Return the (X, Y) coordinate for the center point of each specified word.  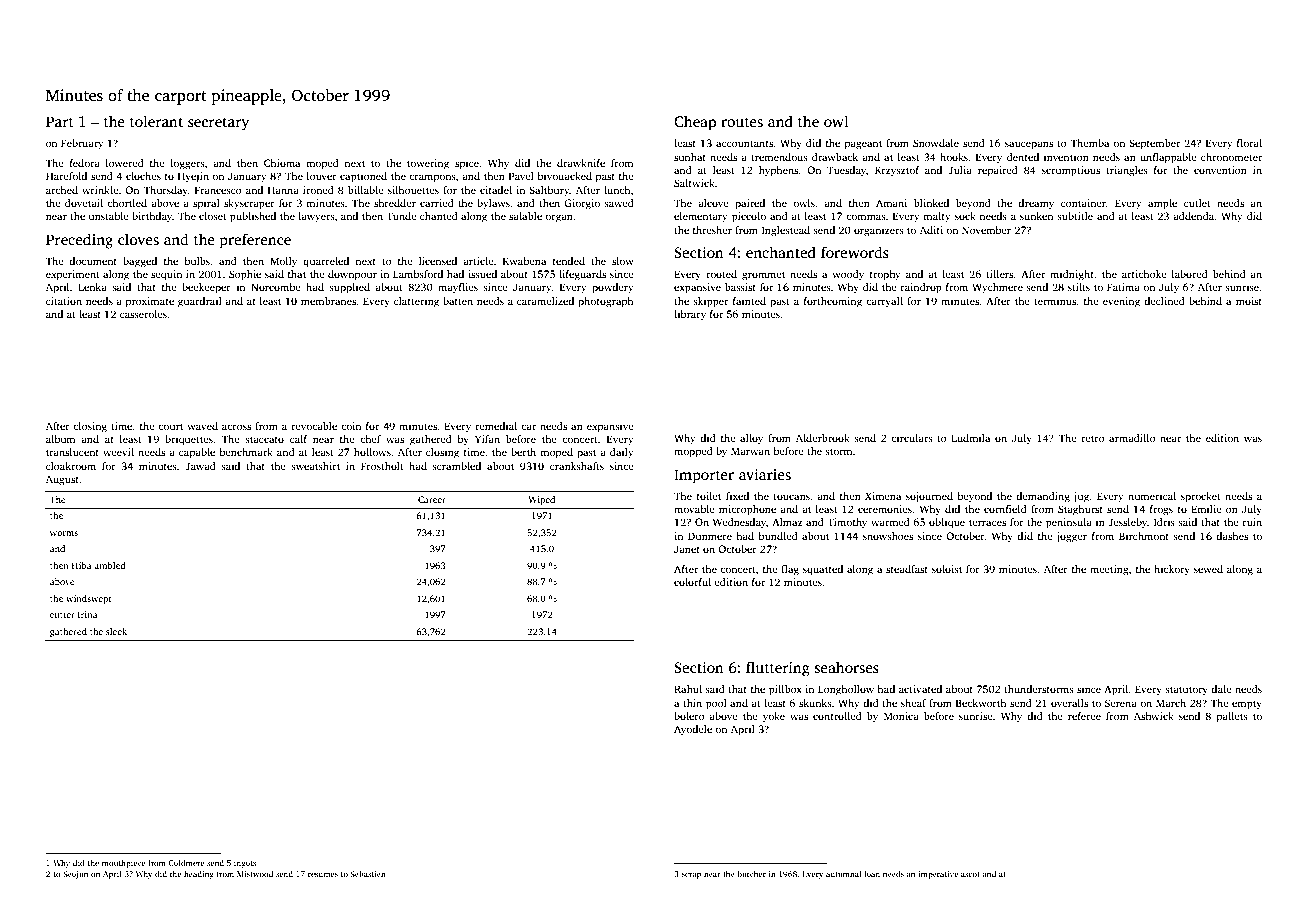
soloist (947, 569)
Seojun (75, 875)
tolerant (156, 121)
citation (64, 301)
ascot (970, 874)
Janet (687, 549)
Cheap (695, 123)
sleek (116, 631)
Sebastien (368, 874)
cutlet (1197, 203)
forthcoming (833, 302)
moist (1249, 301)
